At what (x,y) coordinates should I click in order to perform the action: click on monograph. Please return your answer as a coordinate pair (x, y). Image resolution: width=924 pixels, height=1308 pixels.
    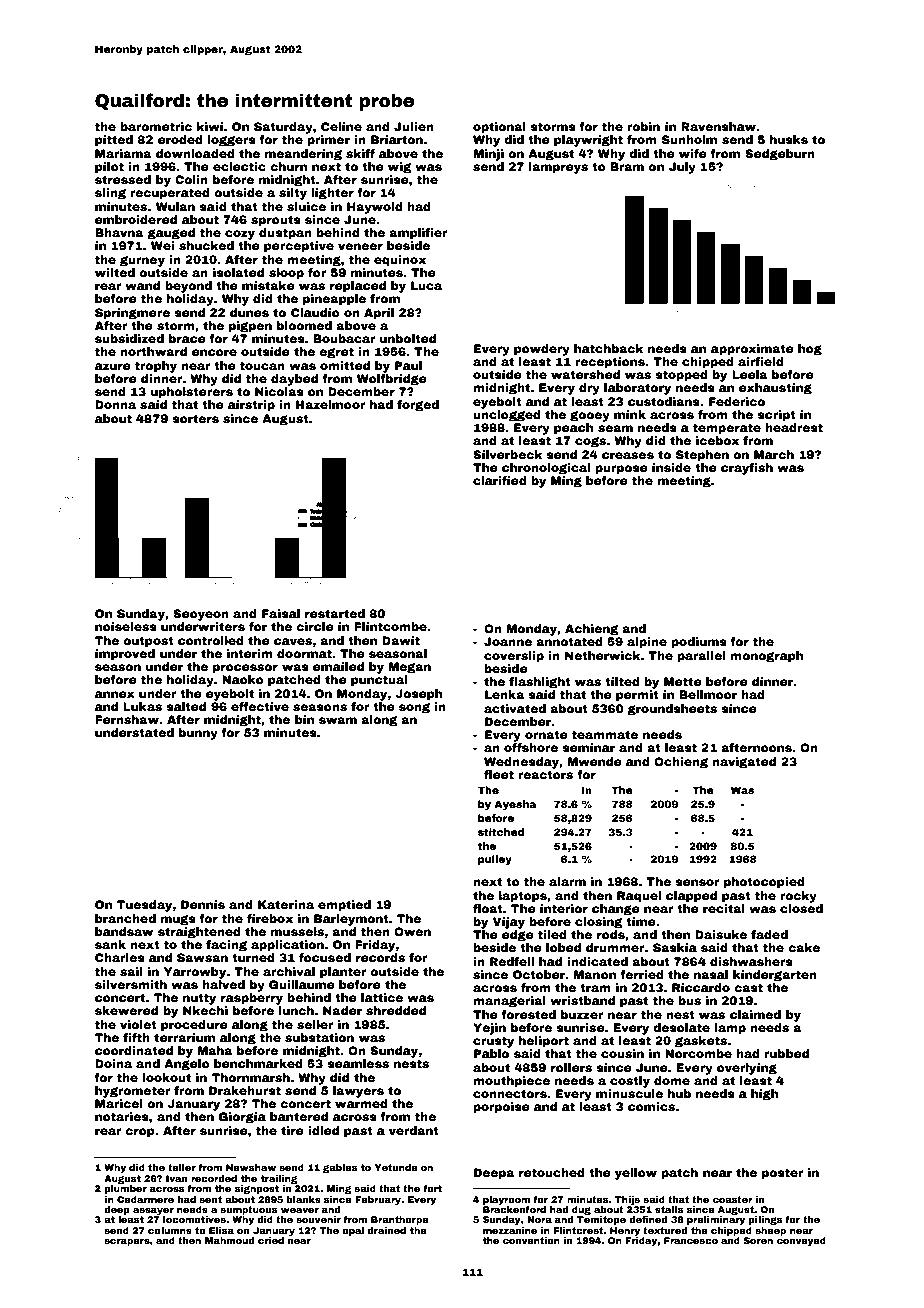
    Looking at the image, I should click on (766, 657).
